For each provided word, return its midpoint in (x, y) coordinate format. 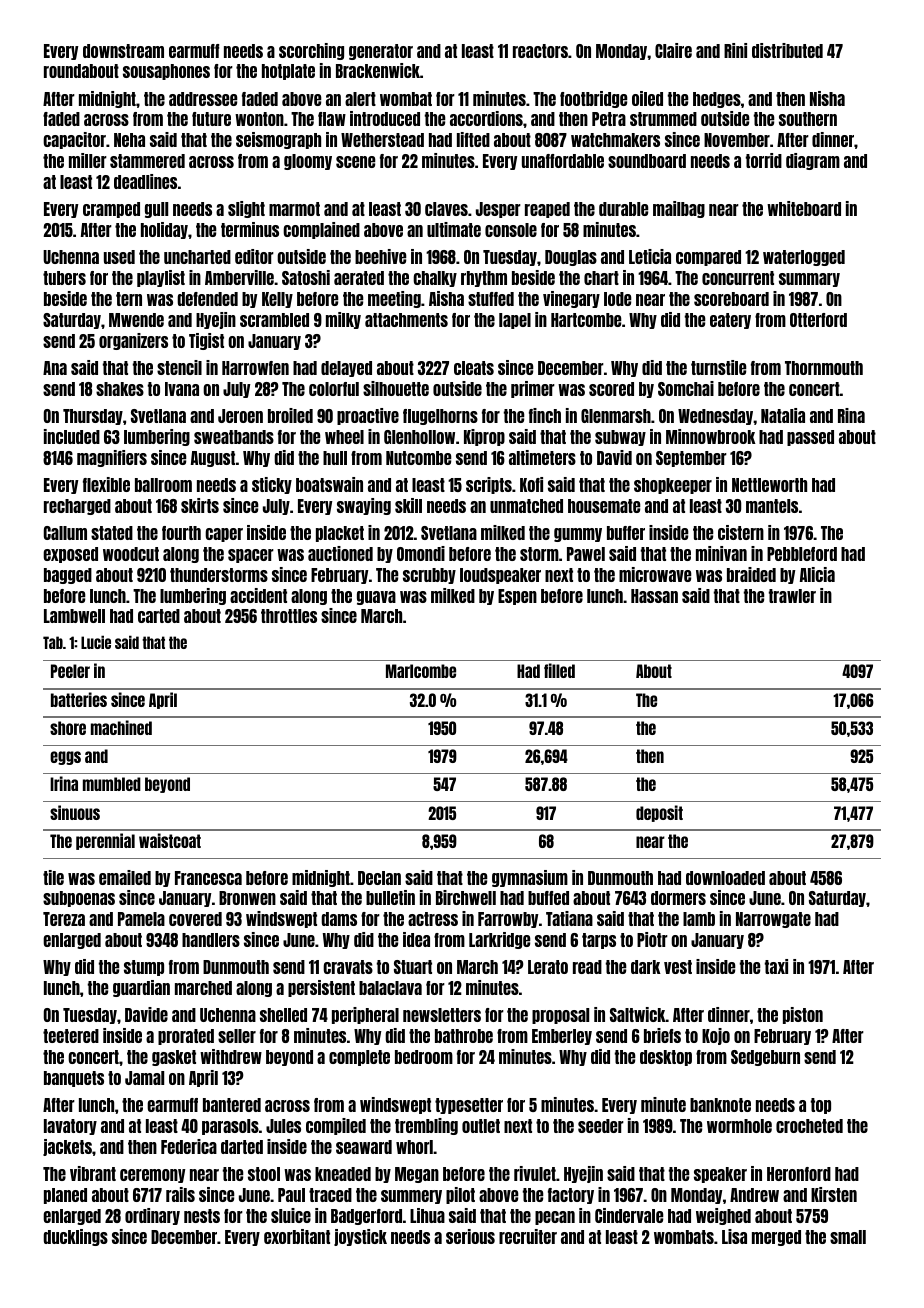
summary (809, 280)
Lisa (734, 1236)
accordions (486, 118)
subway (620, 438)
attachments (406, 320)
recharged (77, 507)
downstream (123, 51)
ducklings (75, 1237)
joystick (360, 1237)
